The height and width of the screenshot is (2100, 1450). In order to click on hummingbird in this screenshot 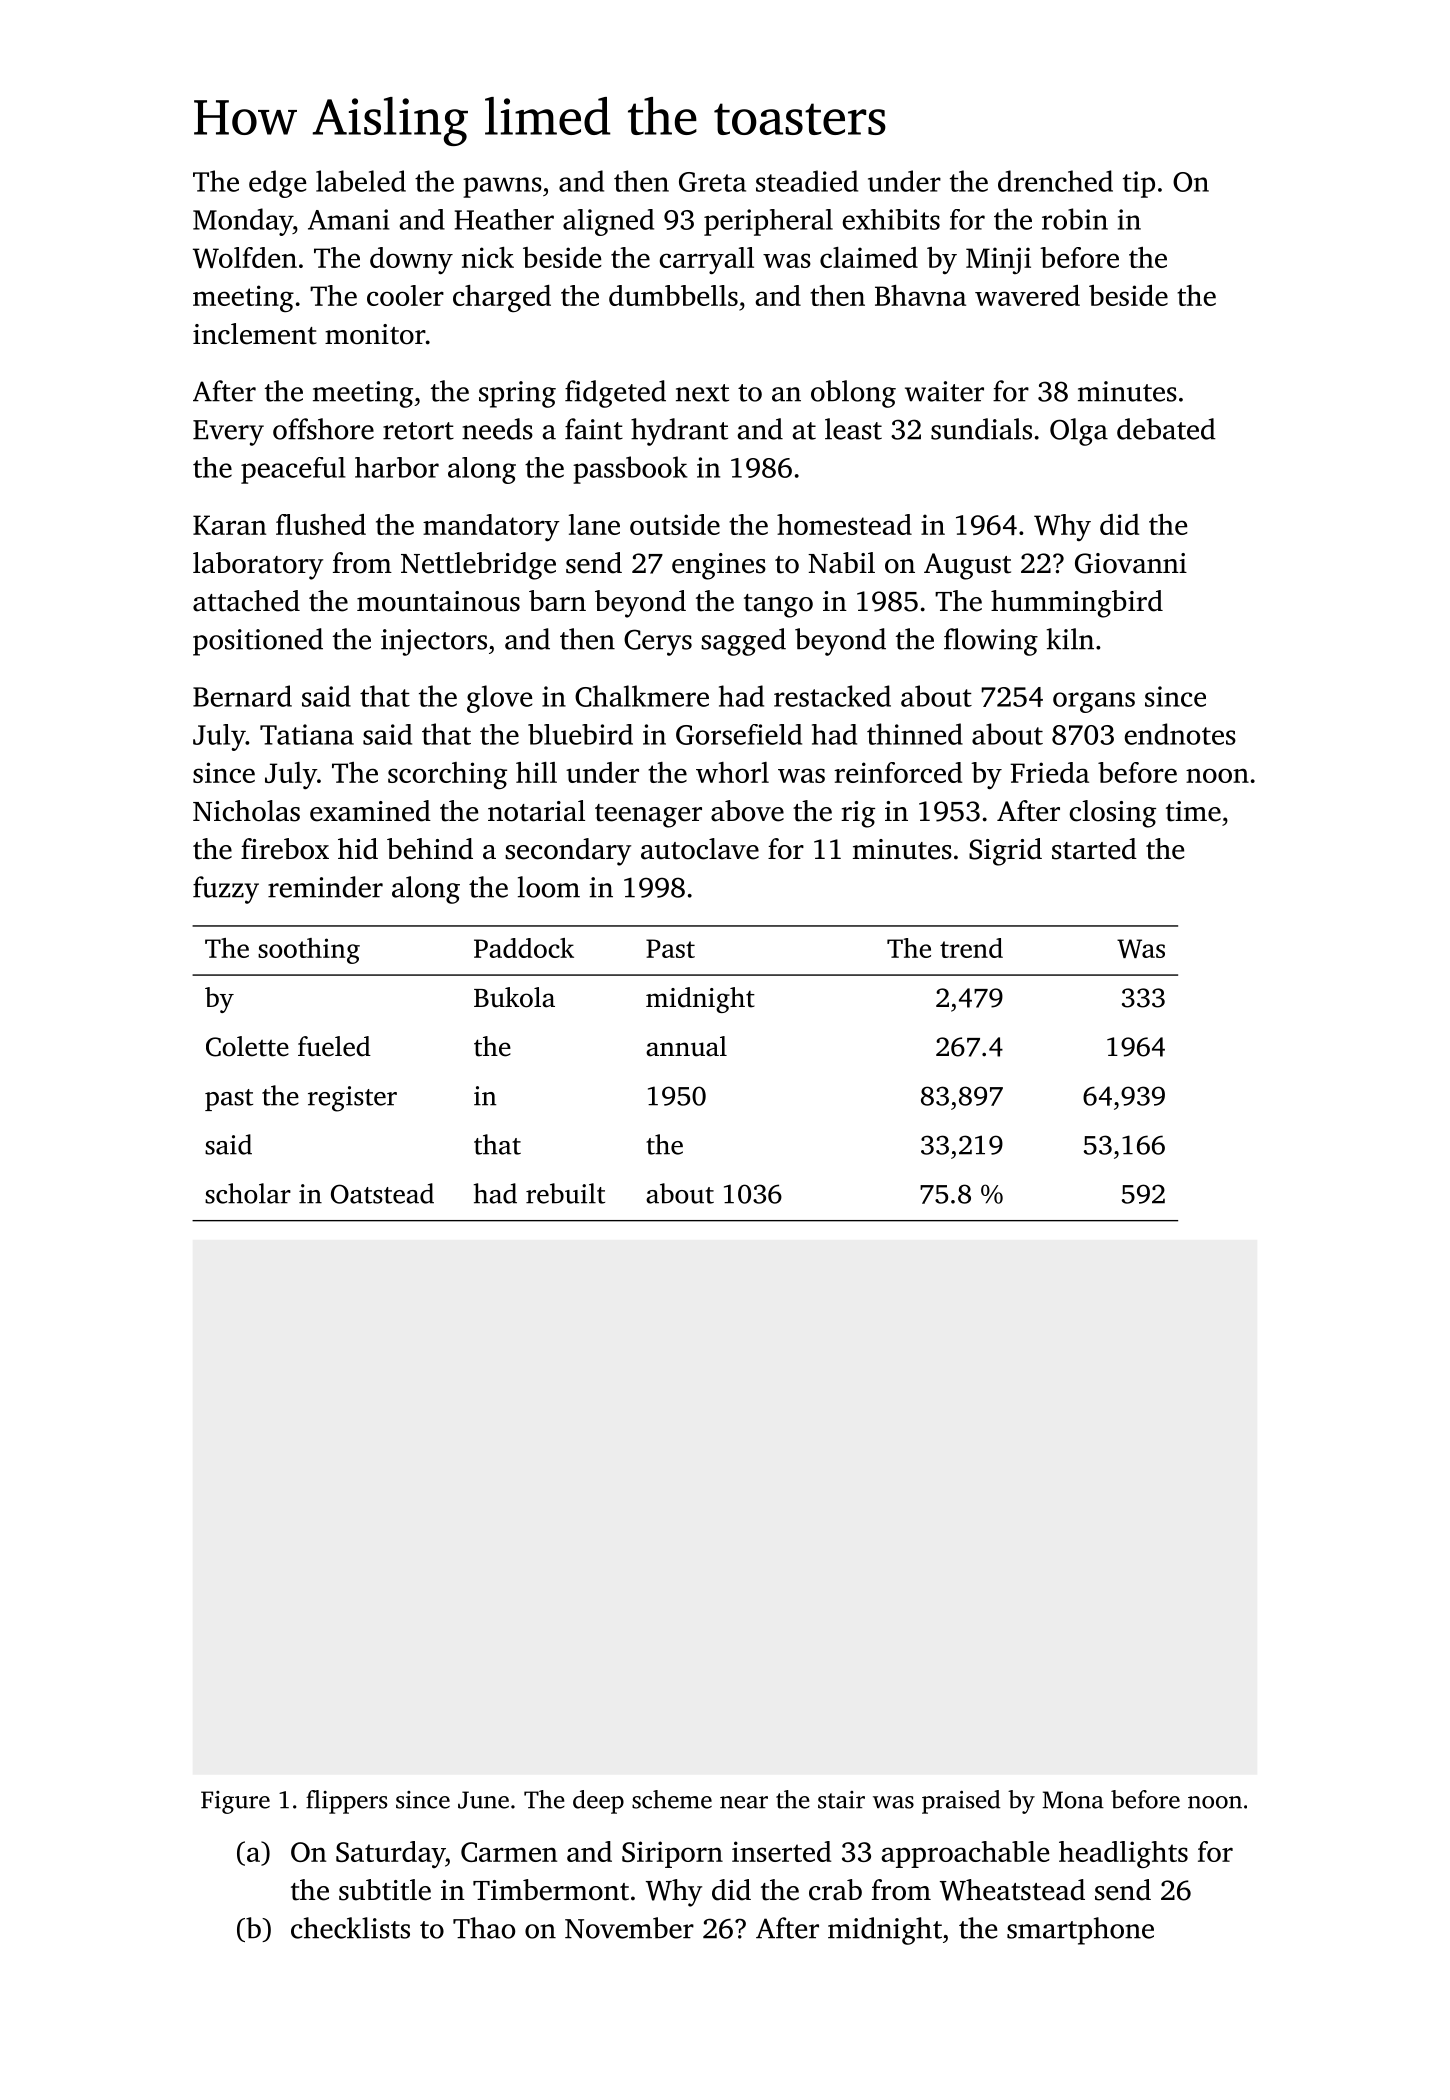, I will do `click(1077, 604)`.
